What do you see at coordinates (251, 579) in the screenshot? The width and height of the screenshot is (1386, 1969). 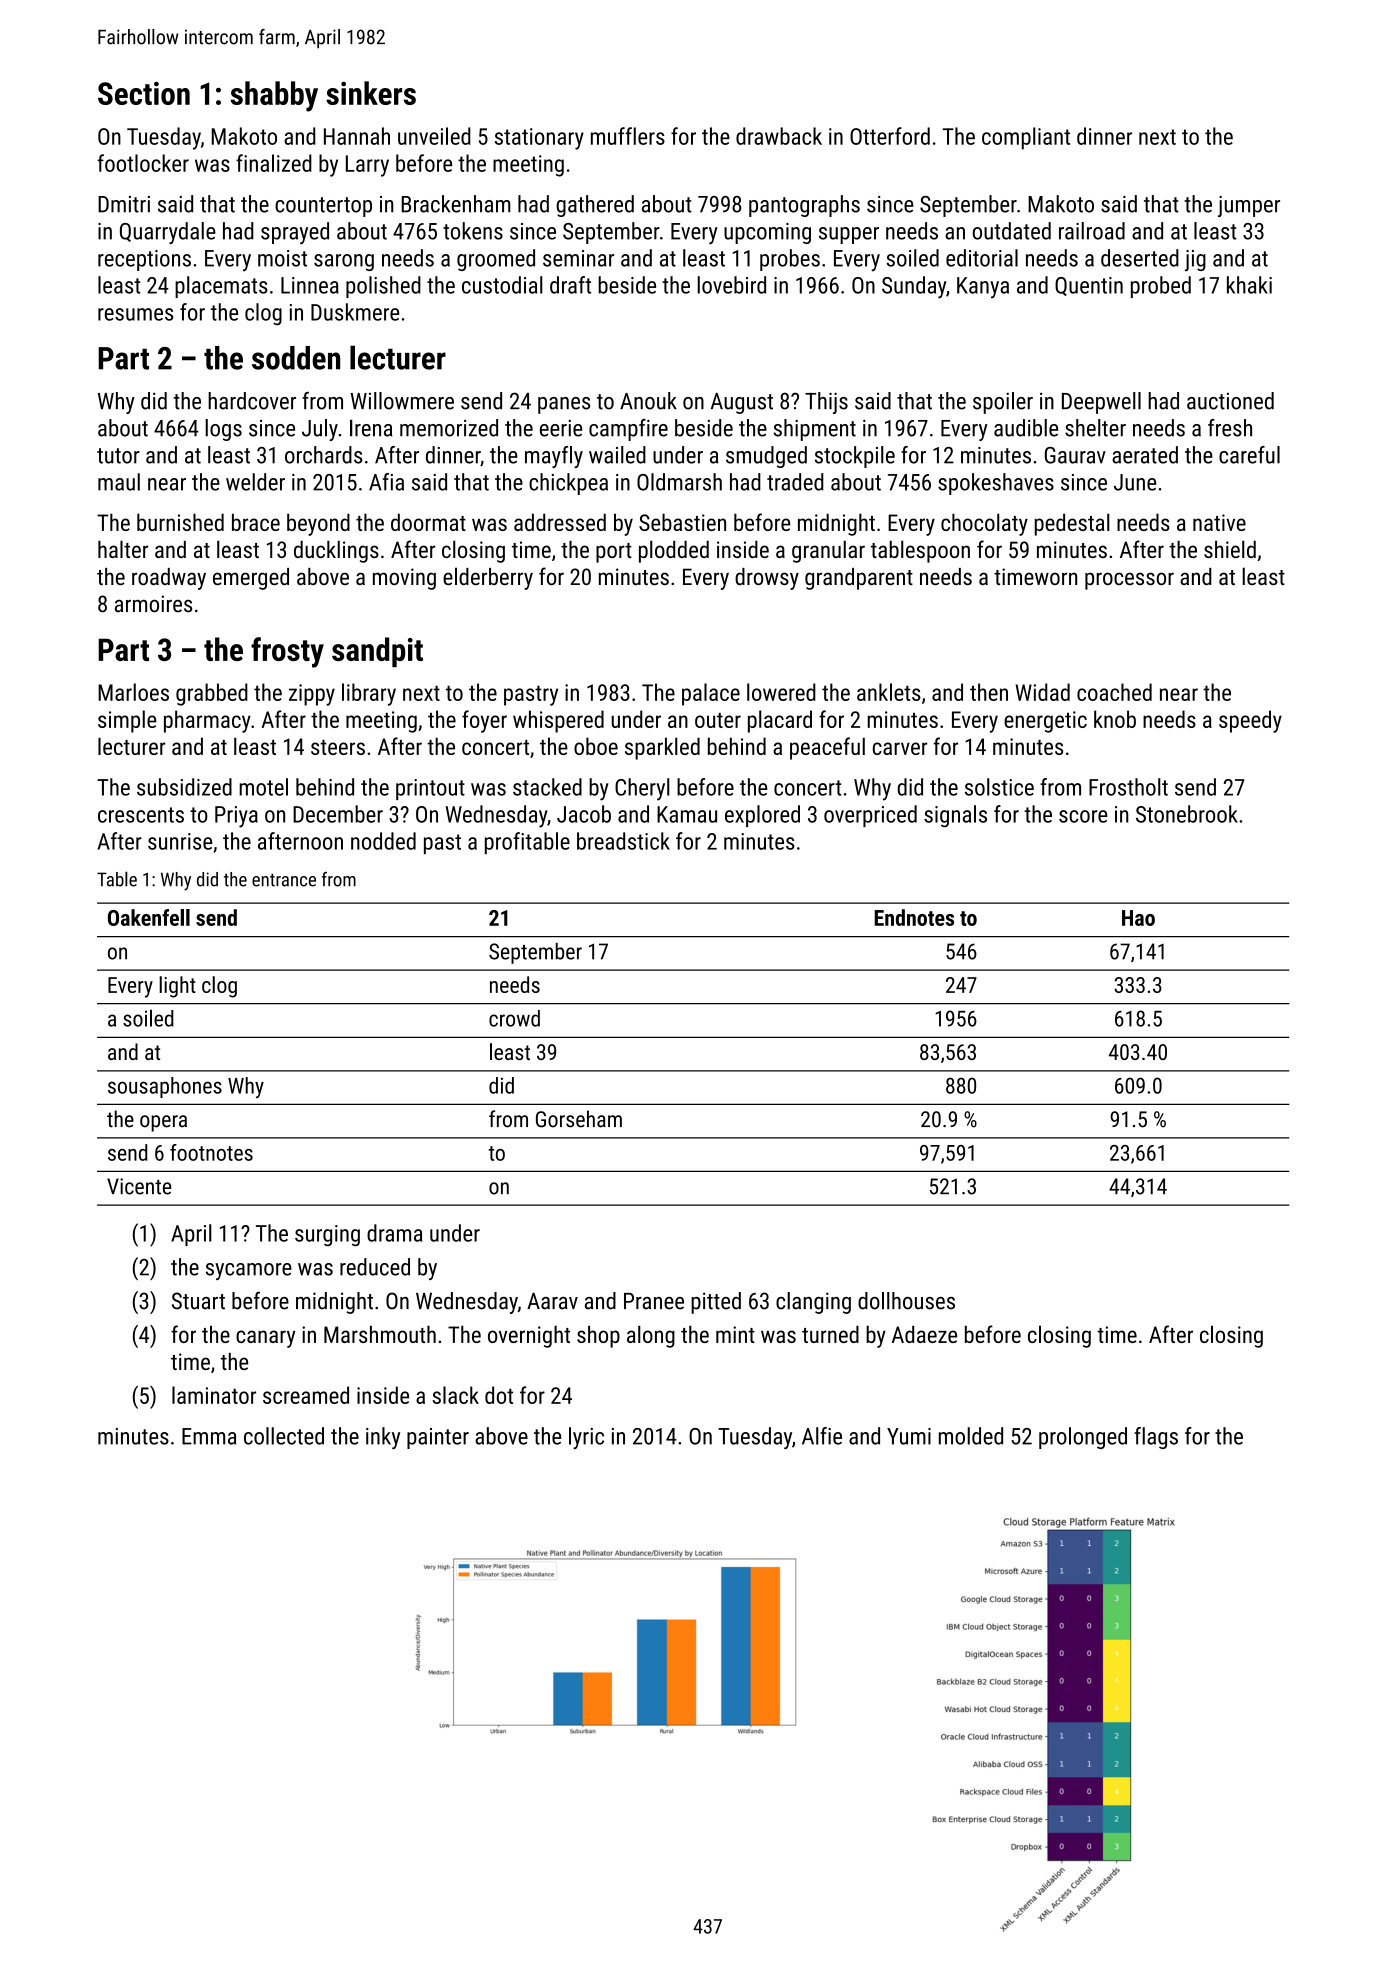 I see `emerged` at bounding box center [251, 579].
